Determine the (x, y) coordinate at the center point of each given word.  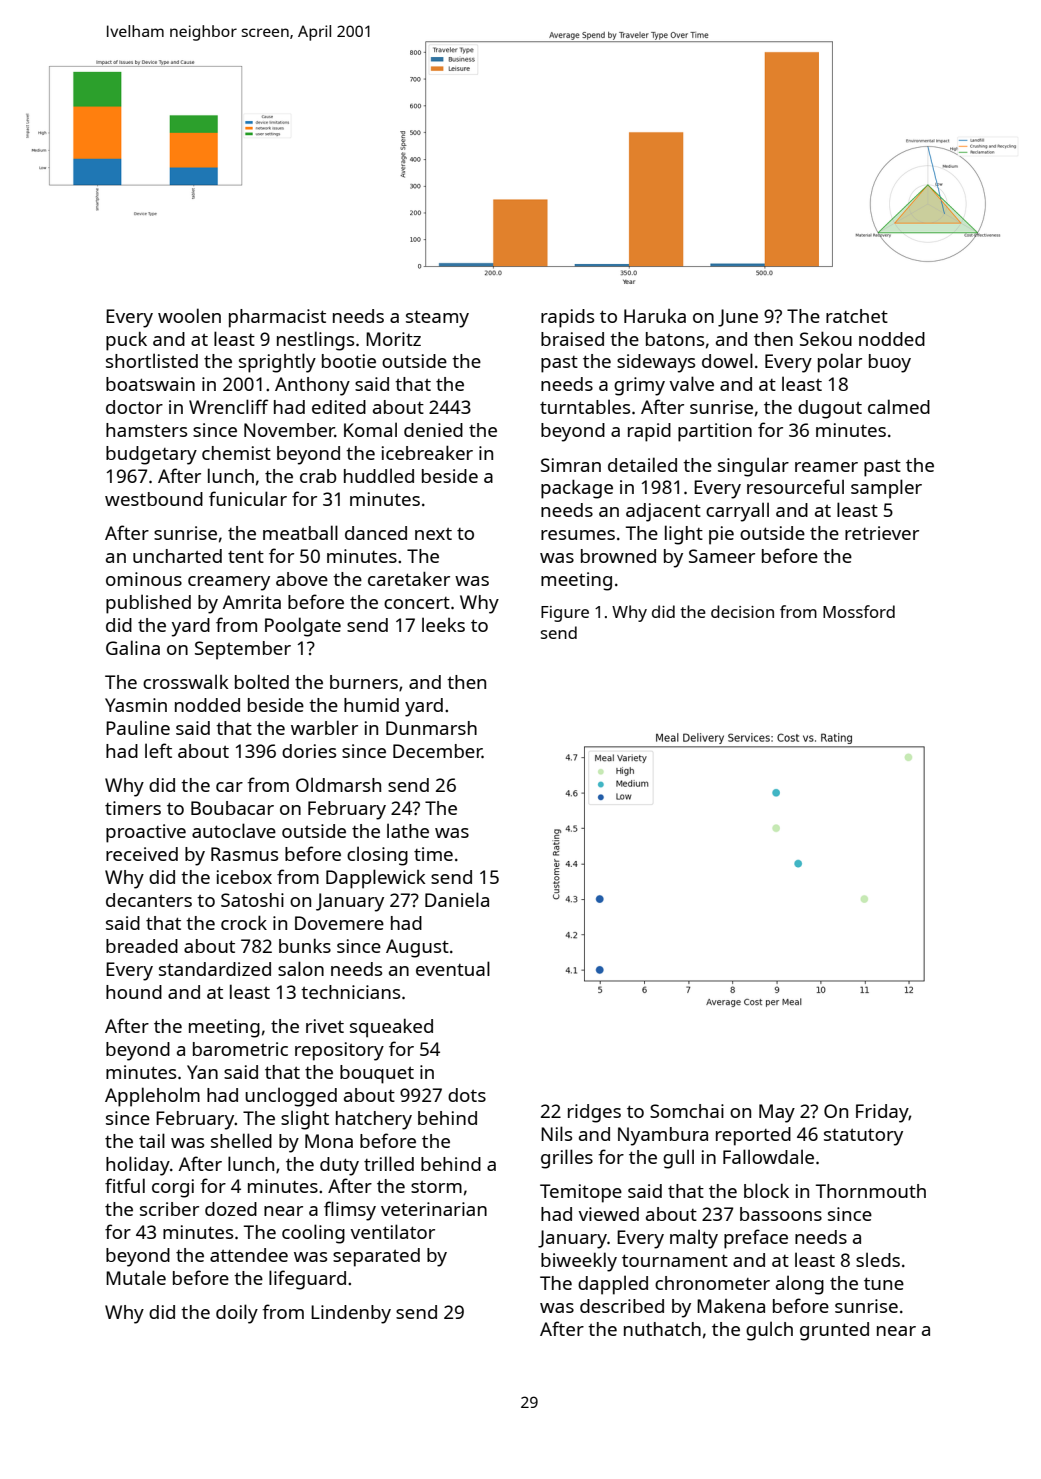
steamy (437, 319)
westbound (154, 499)
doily (237, 1314)
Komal (370, 429)
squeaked (391, 1028)
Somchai (687, 1111)
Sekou (826, 338)
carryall (737, 512)
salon (301, 968)
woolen (189, 315)
